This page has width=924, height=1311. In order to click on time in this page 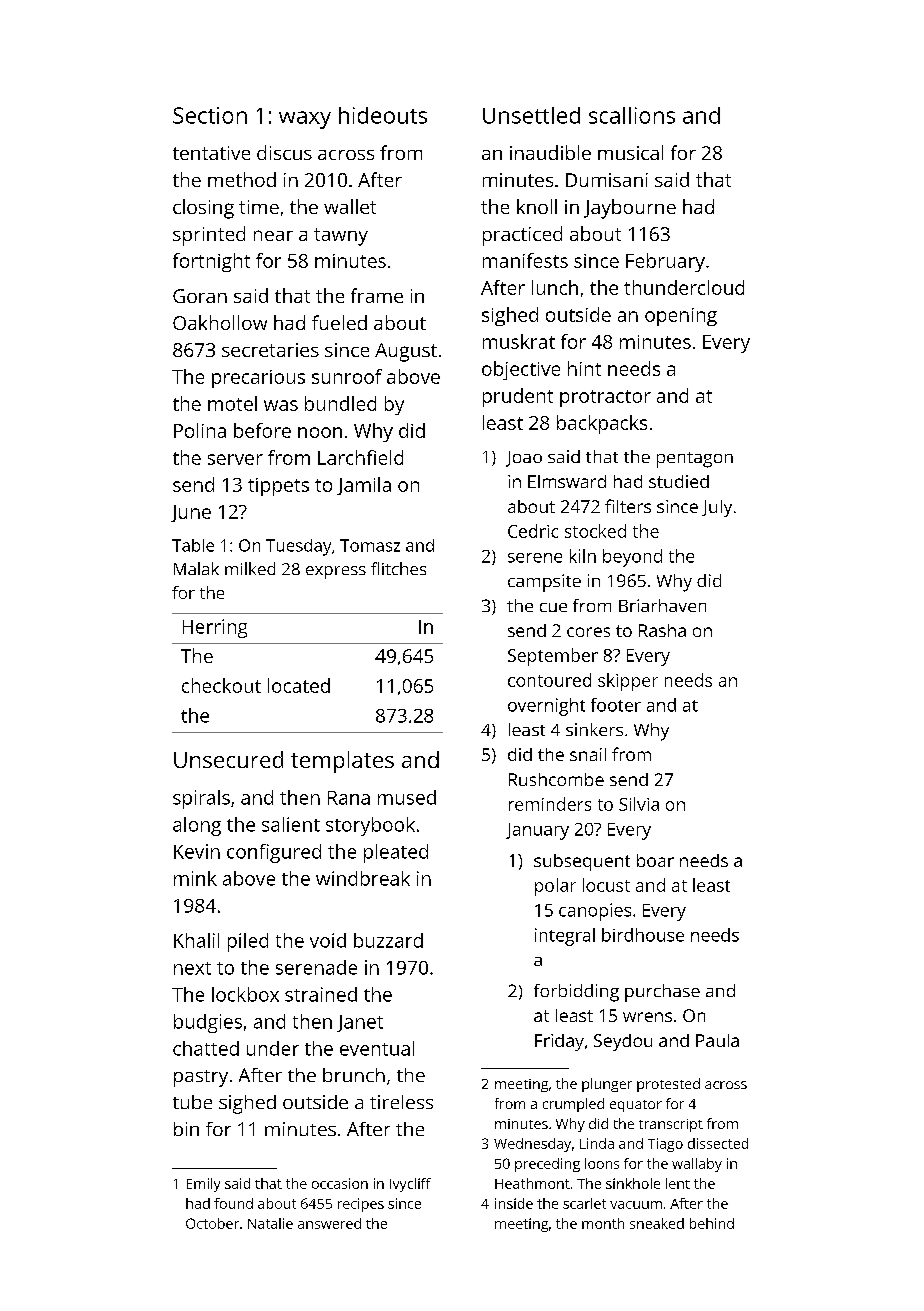, I will do `click(259, 207)`.
